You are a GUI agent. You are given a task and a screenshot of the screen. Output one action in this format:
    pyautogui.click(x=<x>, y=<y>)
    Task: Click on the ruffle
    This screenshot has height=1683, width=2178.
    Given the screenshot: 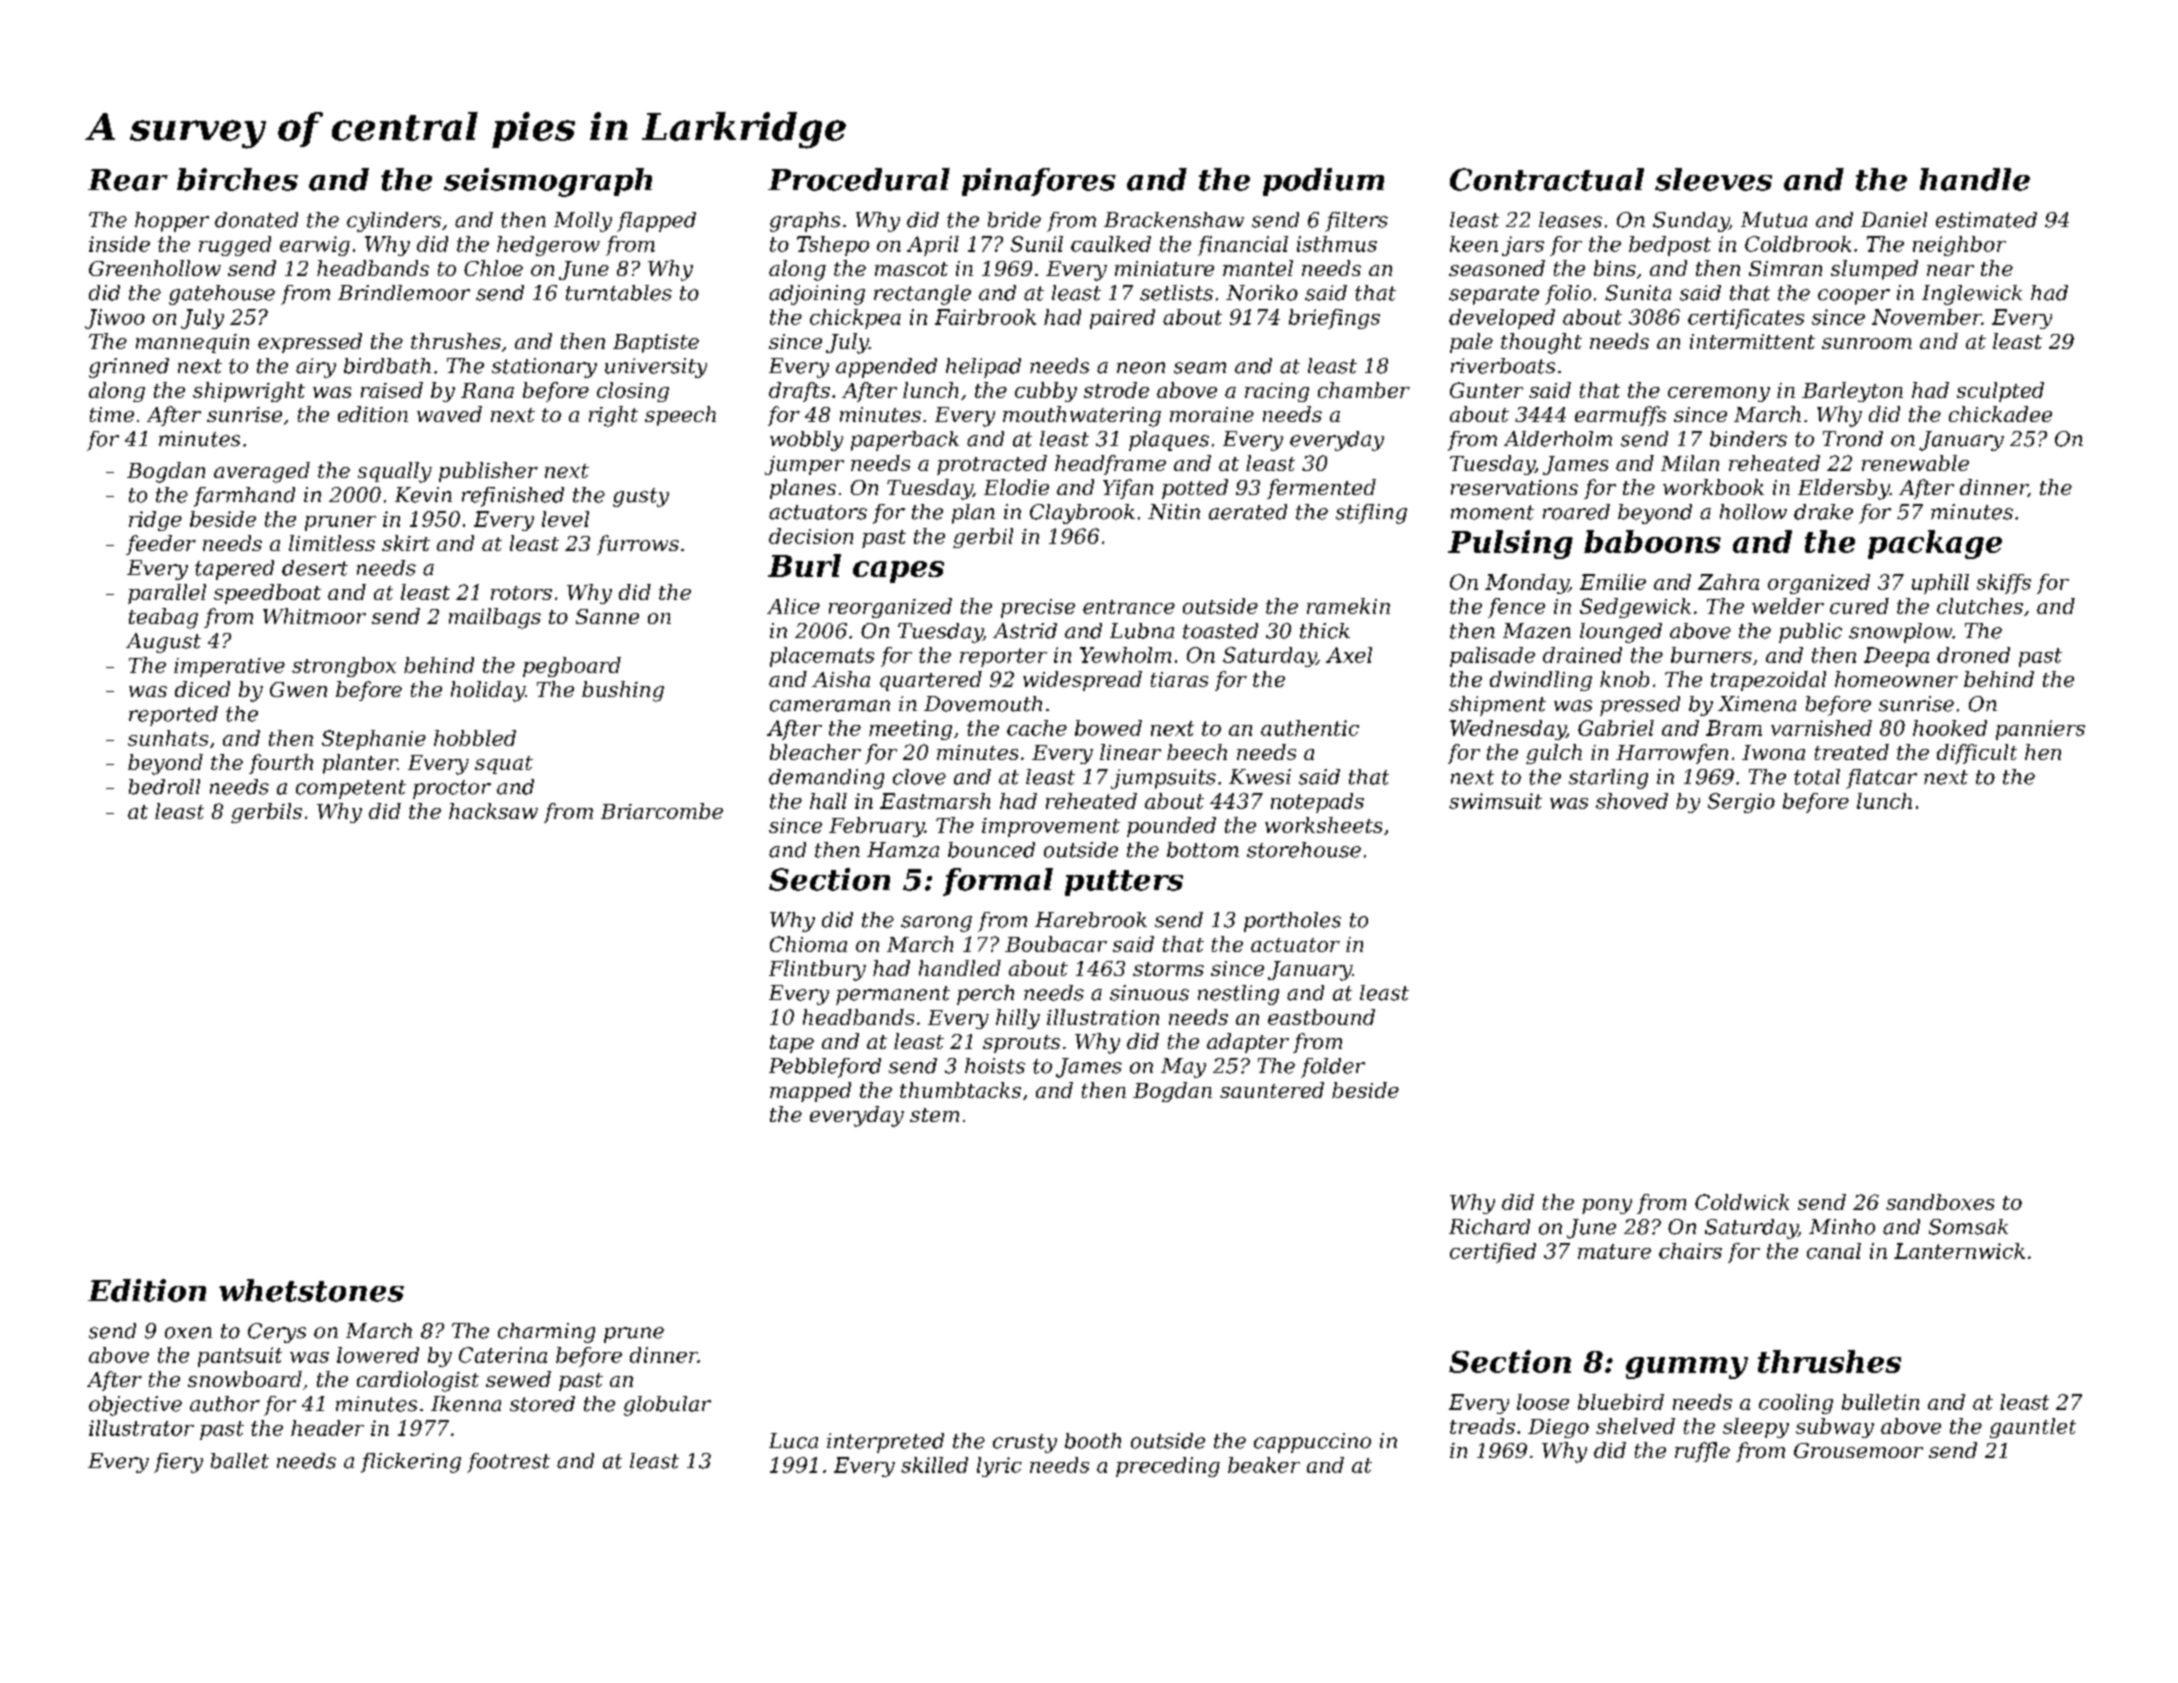 What is the action you would take?
    pyautogui.click(x=1702, y=1452)
